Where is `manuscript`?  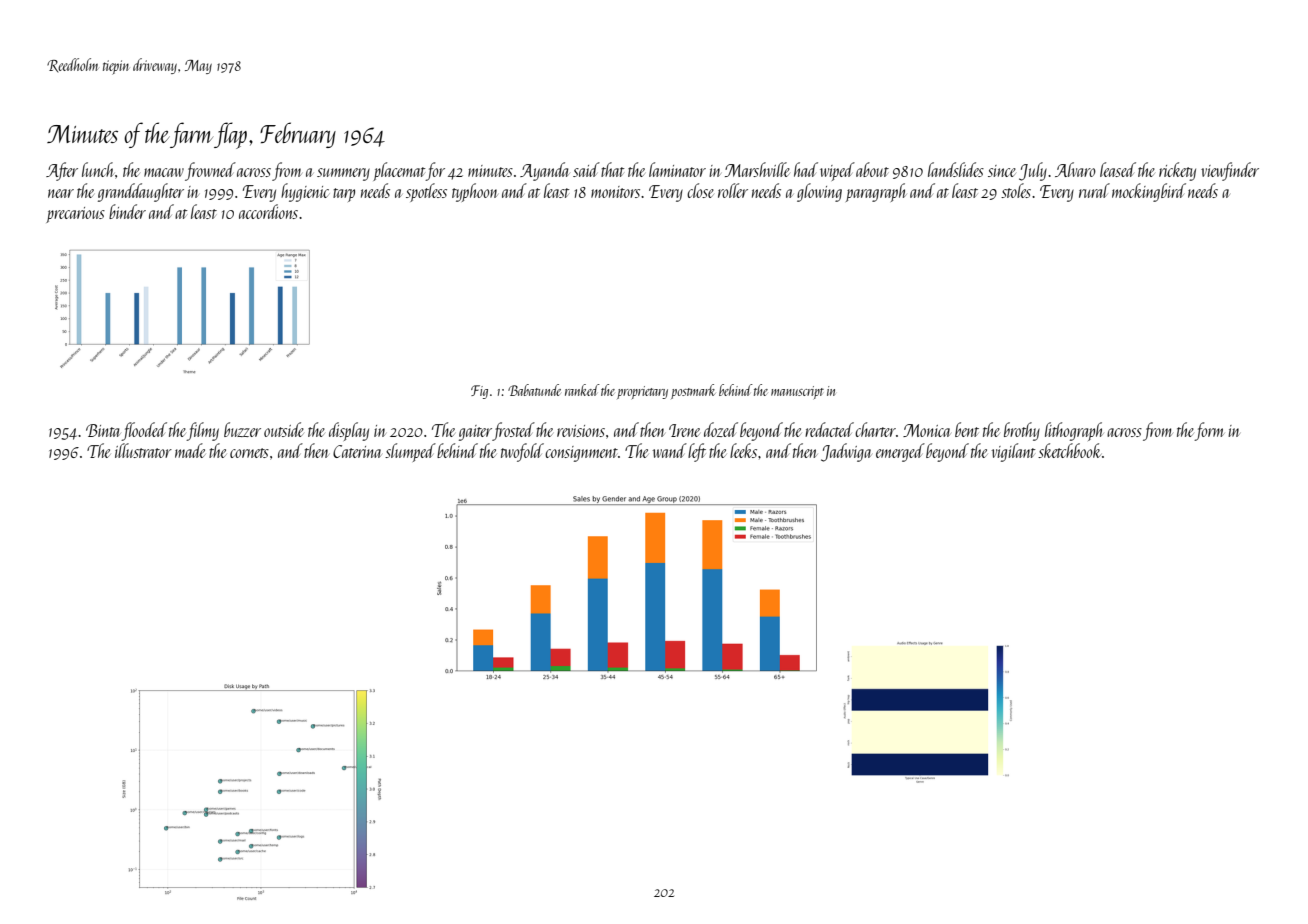 manuscript is located at coordinates (797, 392).
